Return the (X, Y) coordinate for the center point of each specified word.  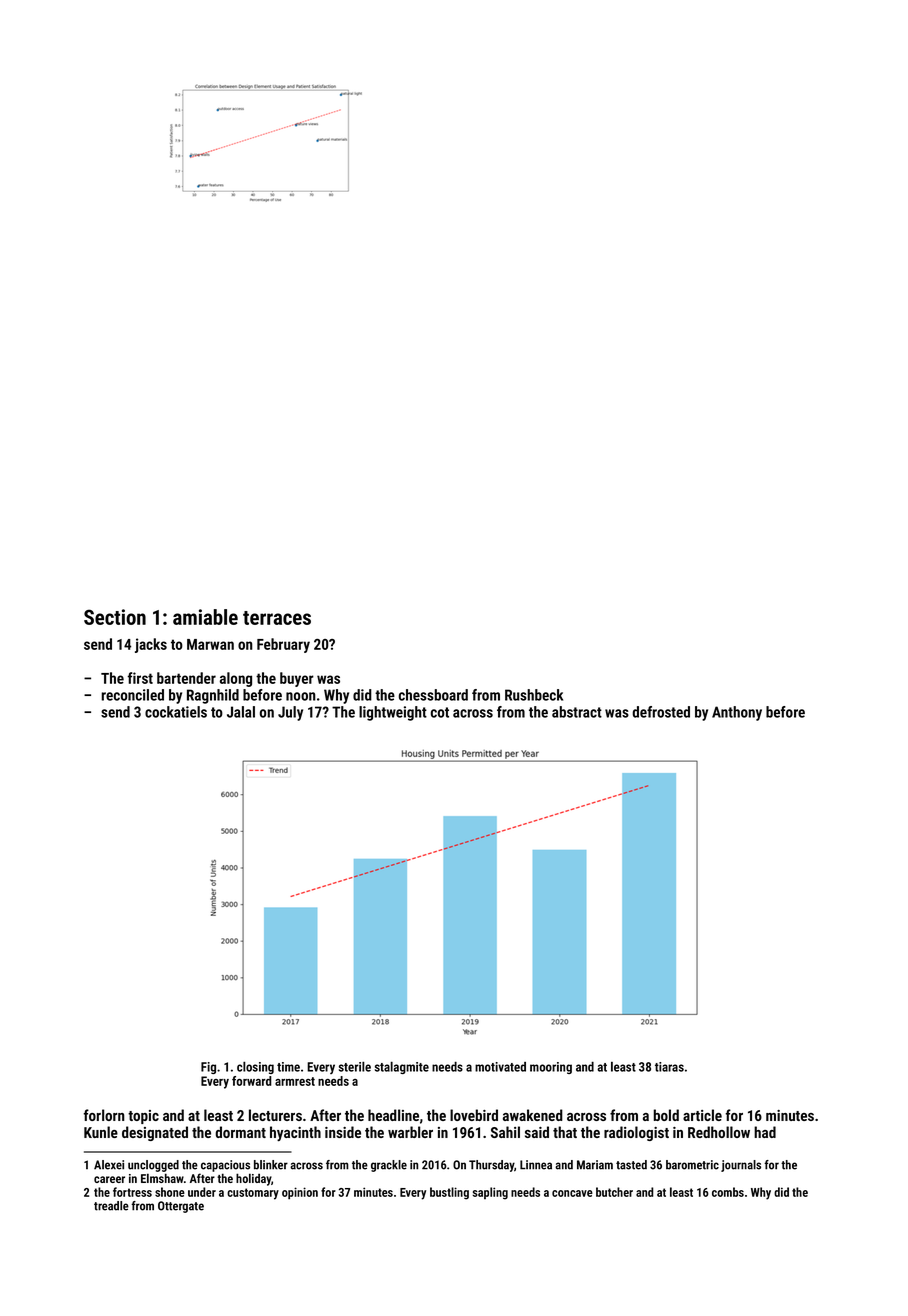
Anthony (737, 713)
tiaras (669, 1067)
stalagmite (402, 1067)
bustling (449, 1193)
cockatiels (176, 712)
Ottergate (181, 1207)
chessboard (433, 695)
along (236, 679)
